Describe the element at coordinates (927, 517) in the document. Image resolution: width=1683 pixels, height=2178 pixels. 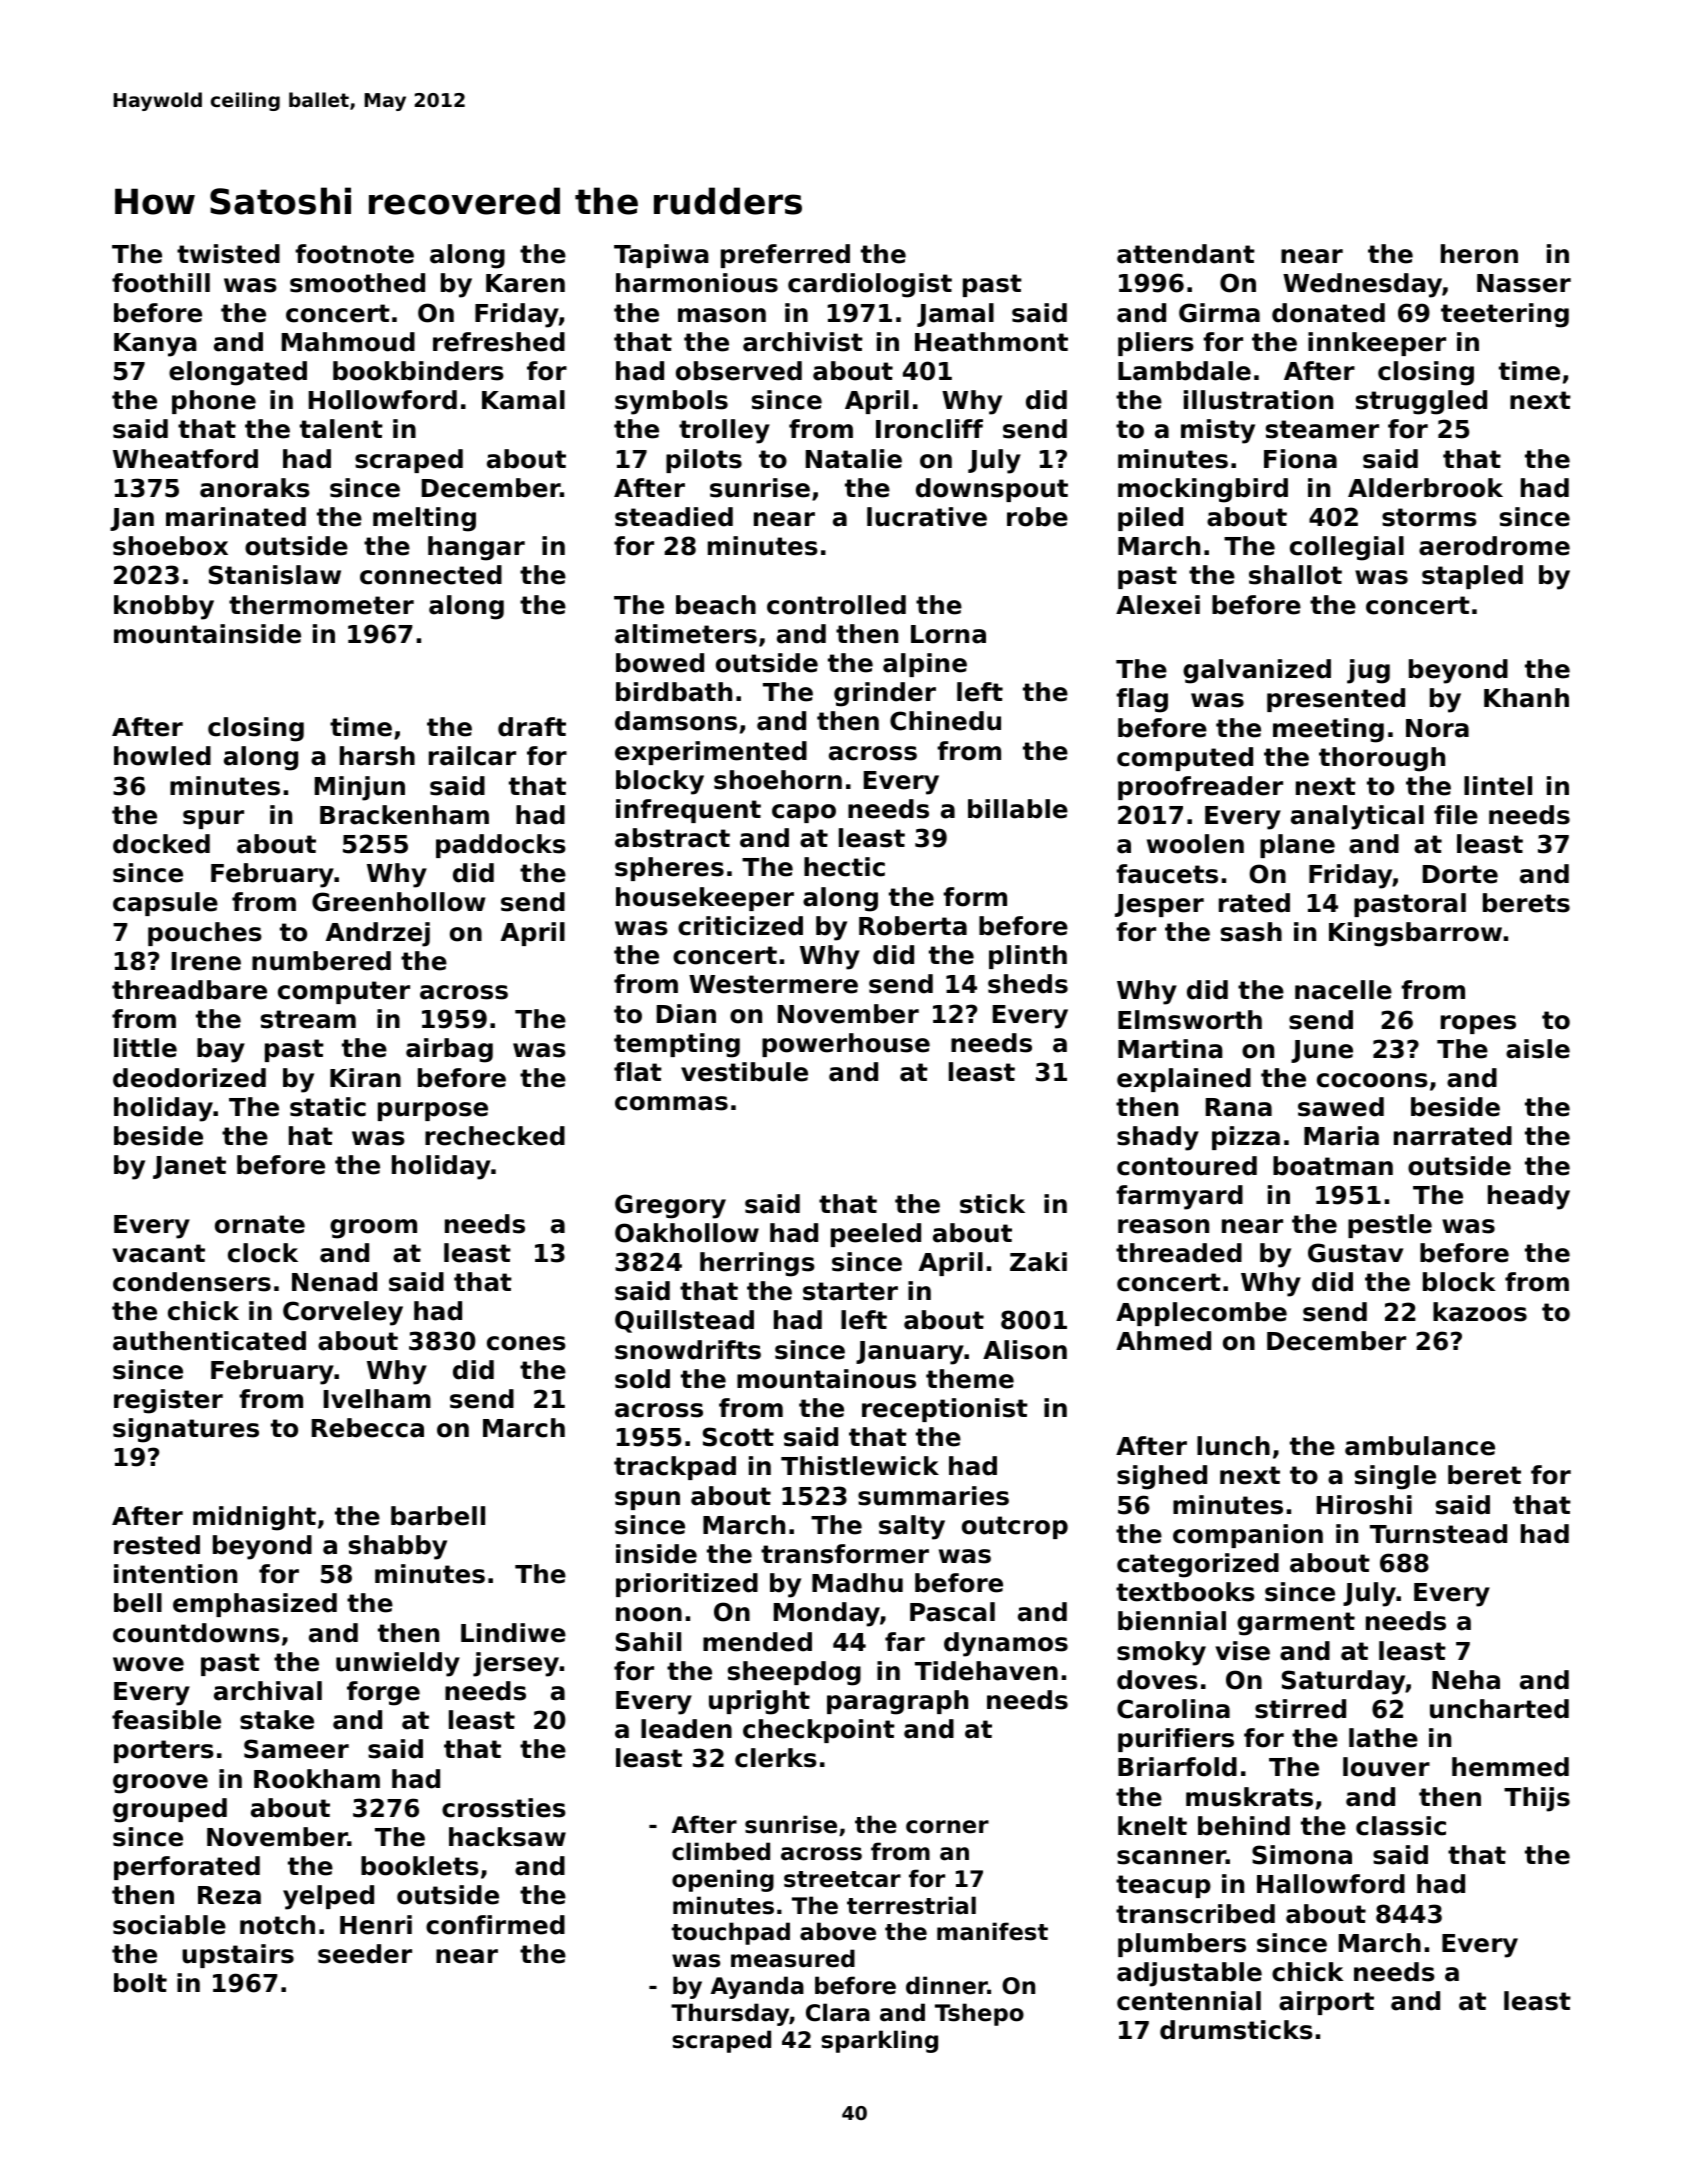
I see `lucrative` at that location.
